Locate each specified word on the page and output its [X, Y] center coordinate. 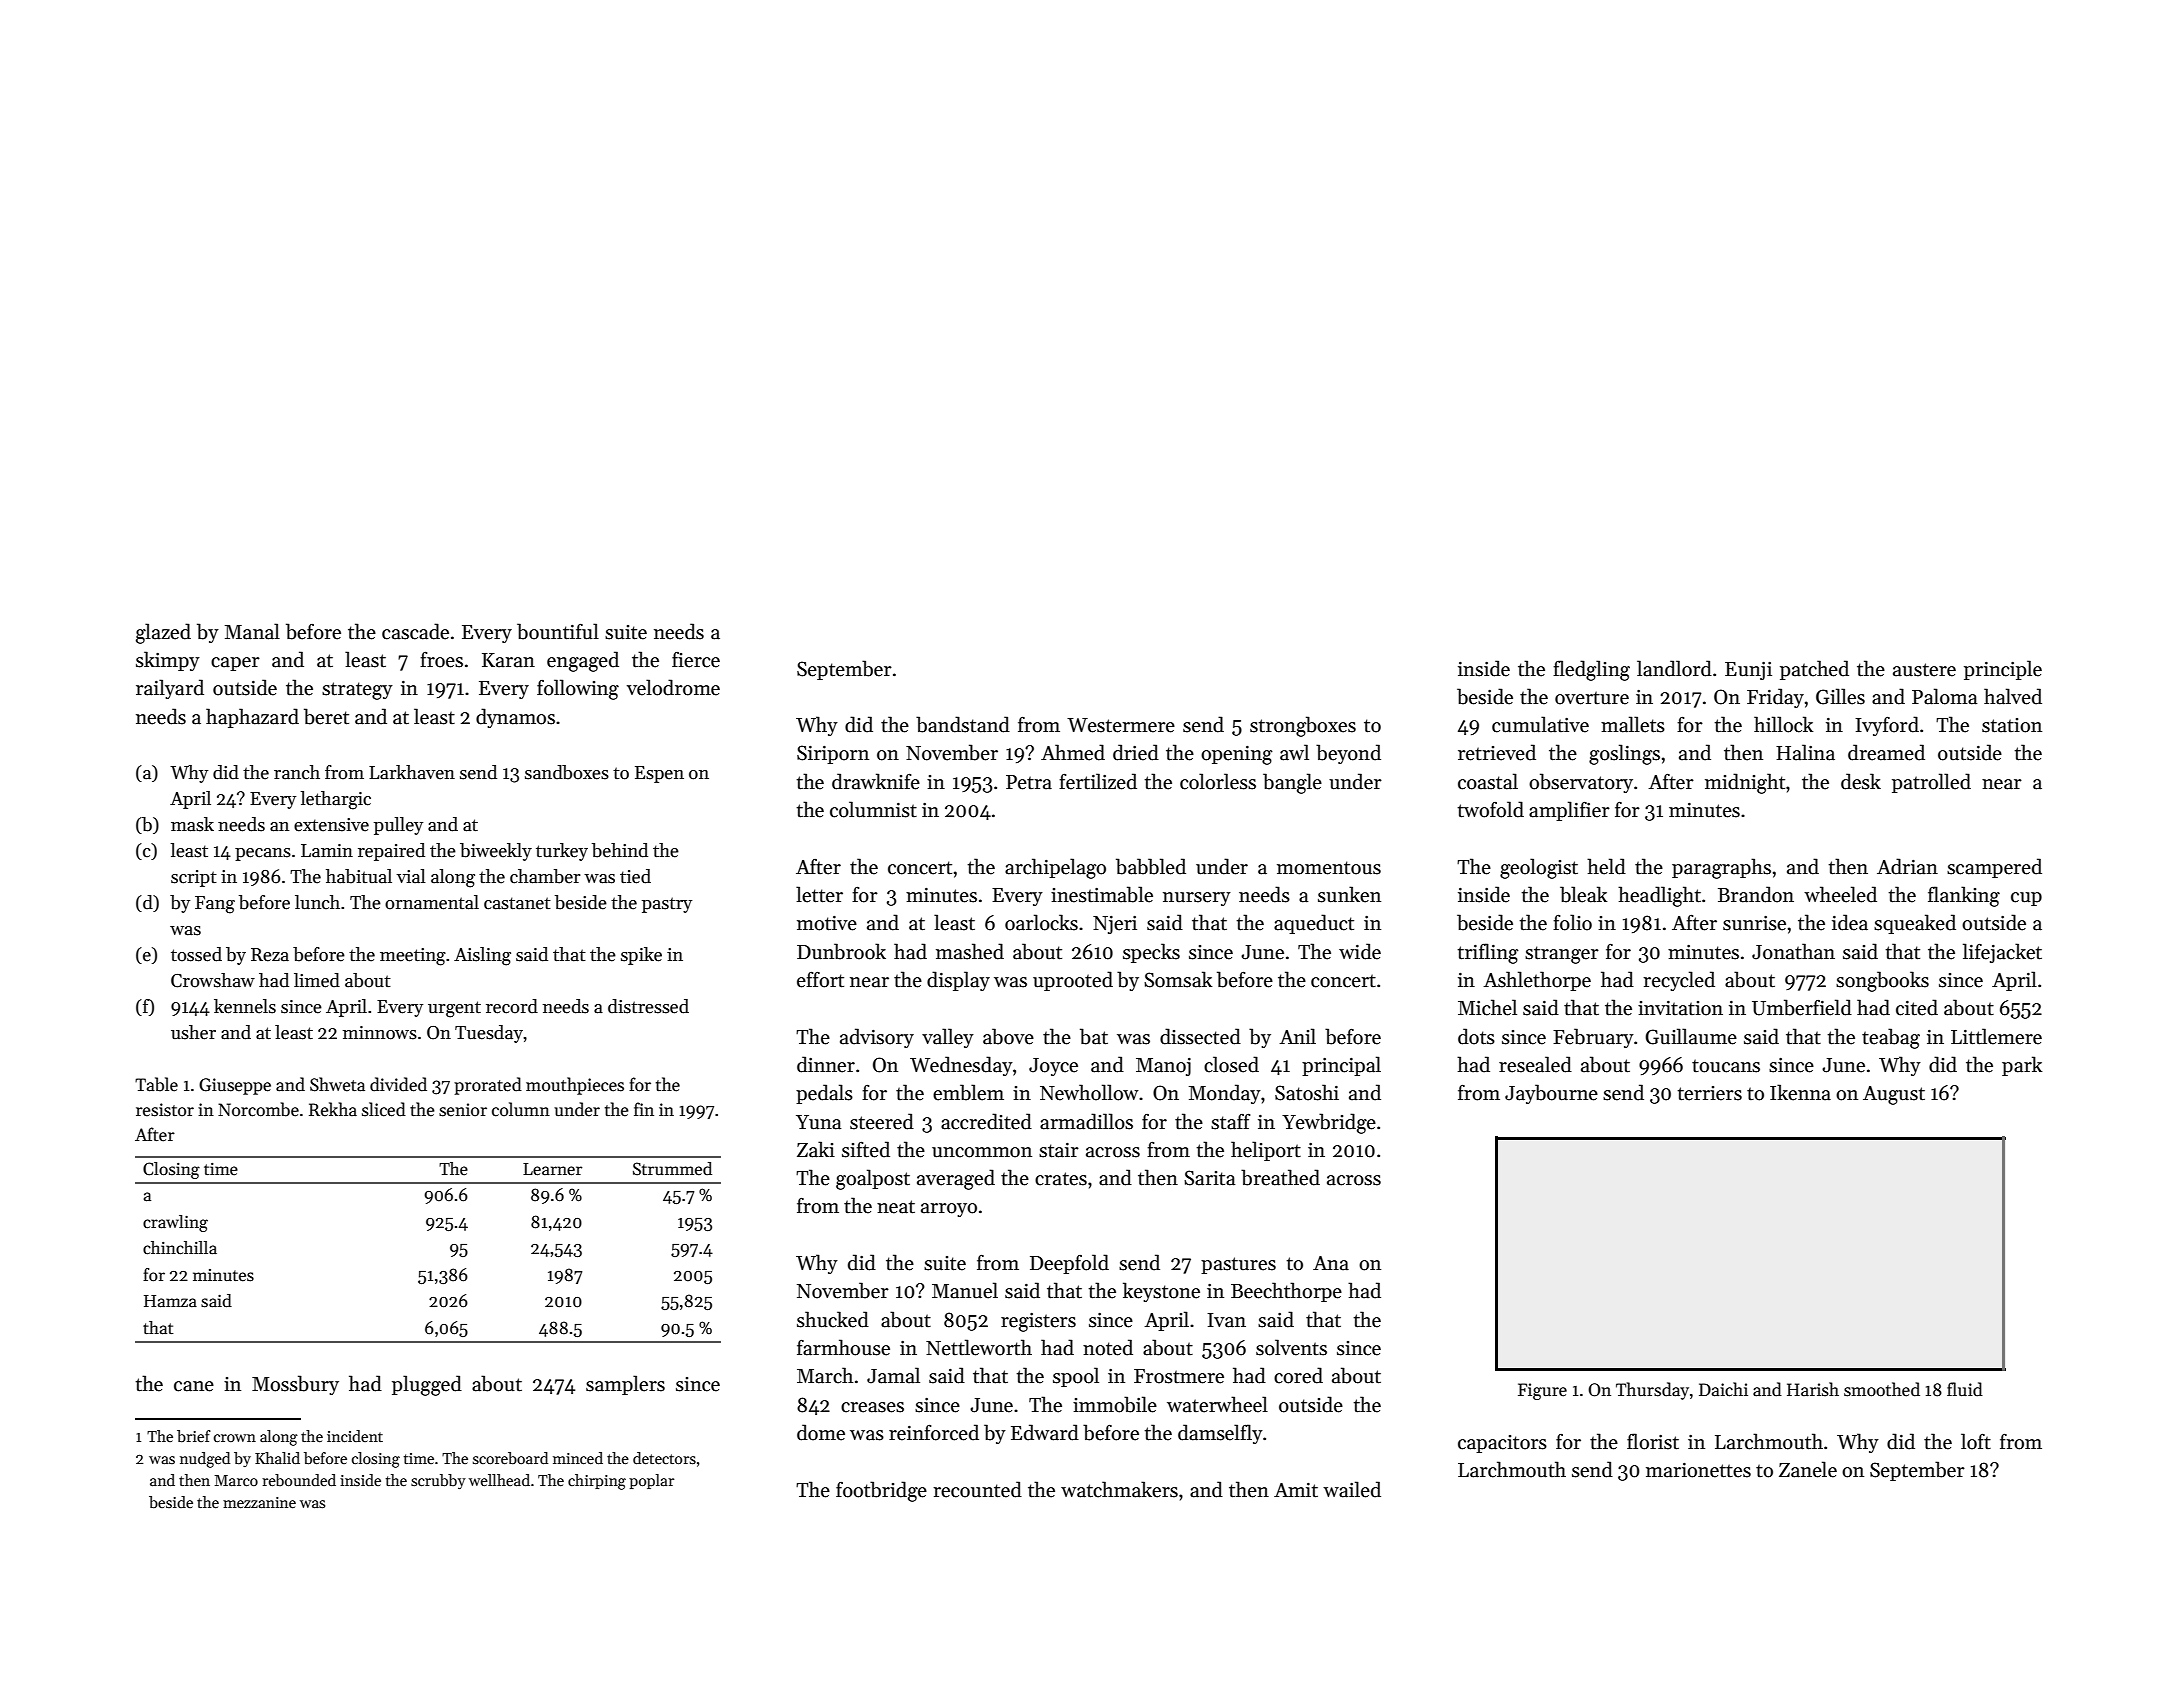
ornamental [432, 902]
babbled [1151, 866]
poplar [651, 1481]
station [2012, 725]
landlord [1674, 668]
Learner [552, 1169]
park [2022, 1066]
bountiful [558, 631]
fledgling [1591, 670]
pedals [824, 1094]
